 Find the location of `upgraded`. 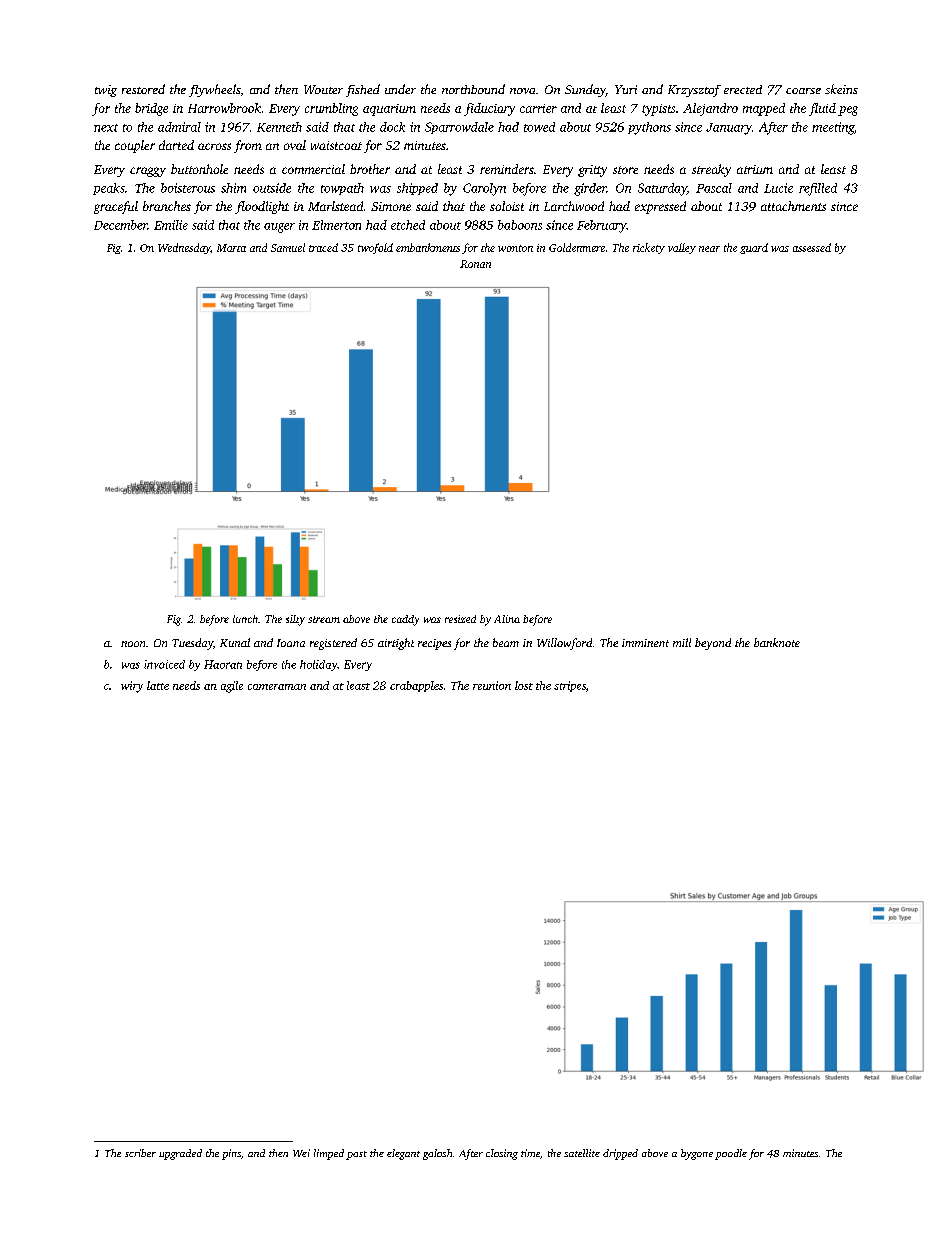

upgraded is located at coordinates (180, 1154).
